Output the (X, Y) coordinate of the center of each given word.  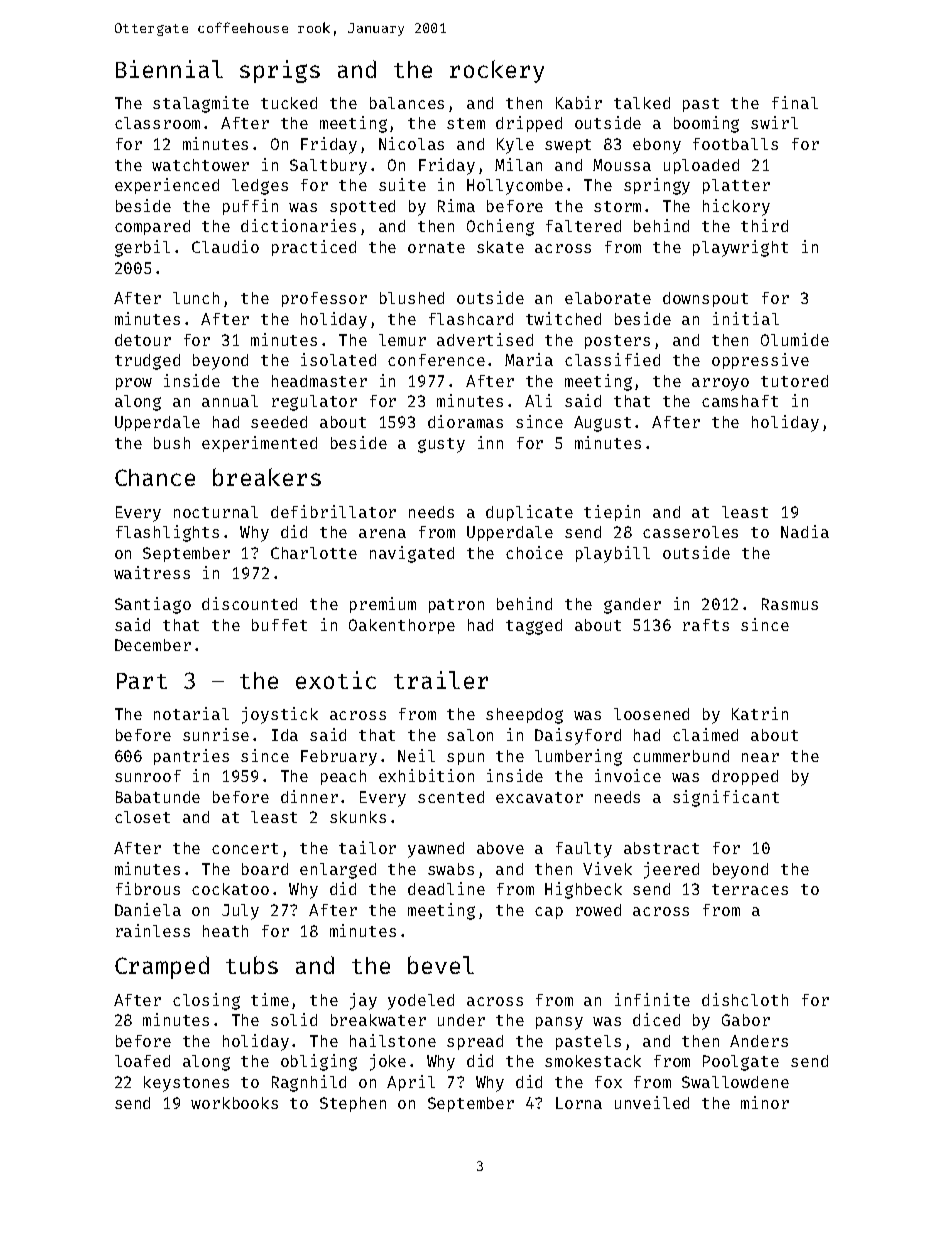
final (795, 102)
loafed (142, 1061)
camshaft (740, 401)
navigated (412, 554)
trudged (147, 362)
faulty (584, 850)
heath (225, 931)
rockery (497, 71)
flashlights (167, 533)
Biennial (169, 69)
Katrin (760, 713)
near (760, 757)
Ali (538, 400)
